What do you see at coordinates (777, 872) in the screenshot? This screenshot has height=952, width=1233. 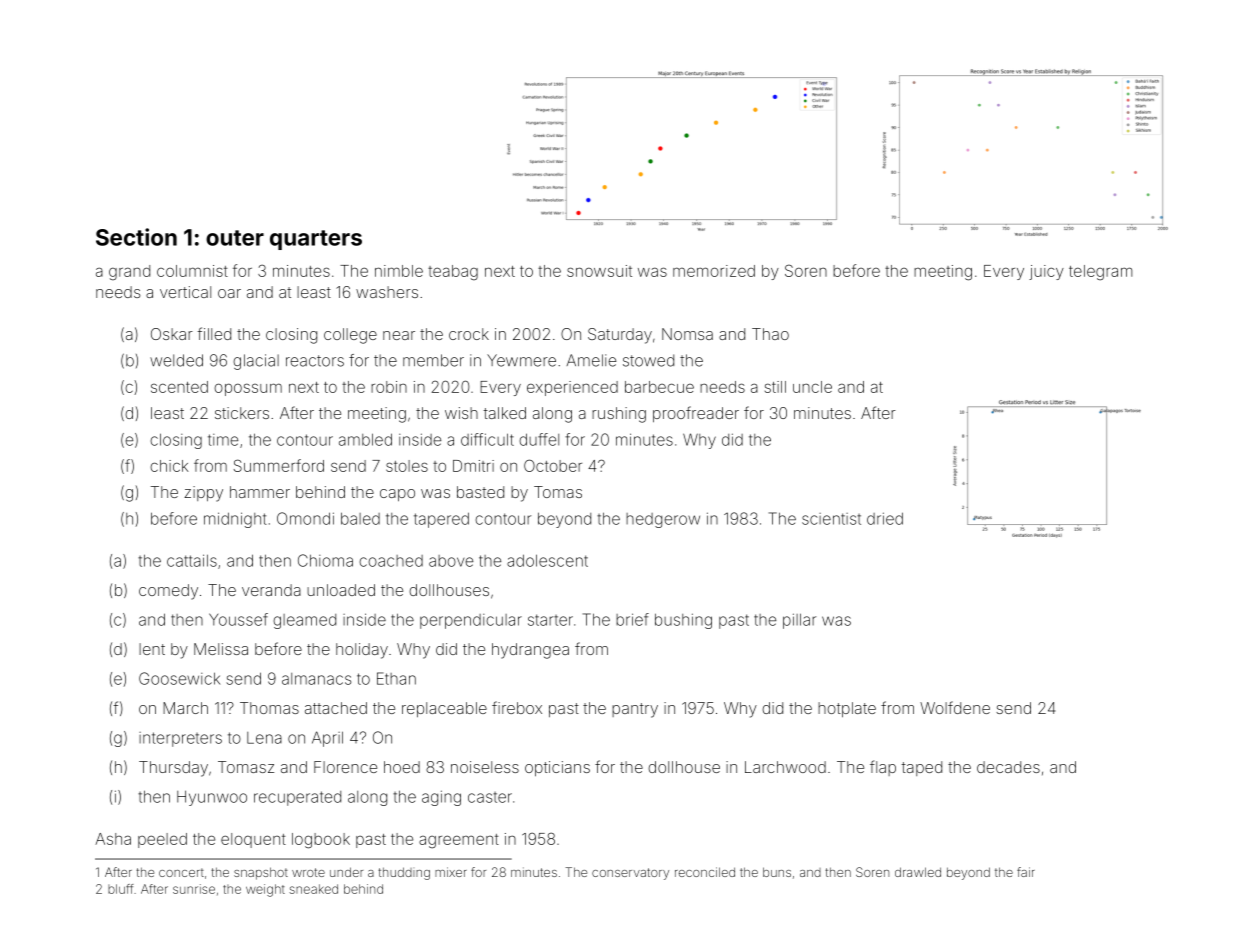 I see `buns` at bounding box center [777, 872].
